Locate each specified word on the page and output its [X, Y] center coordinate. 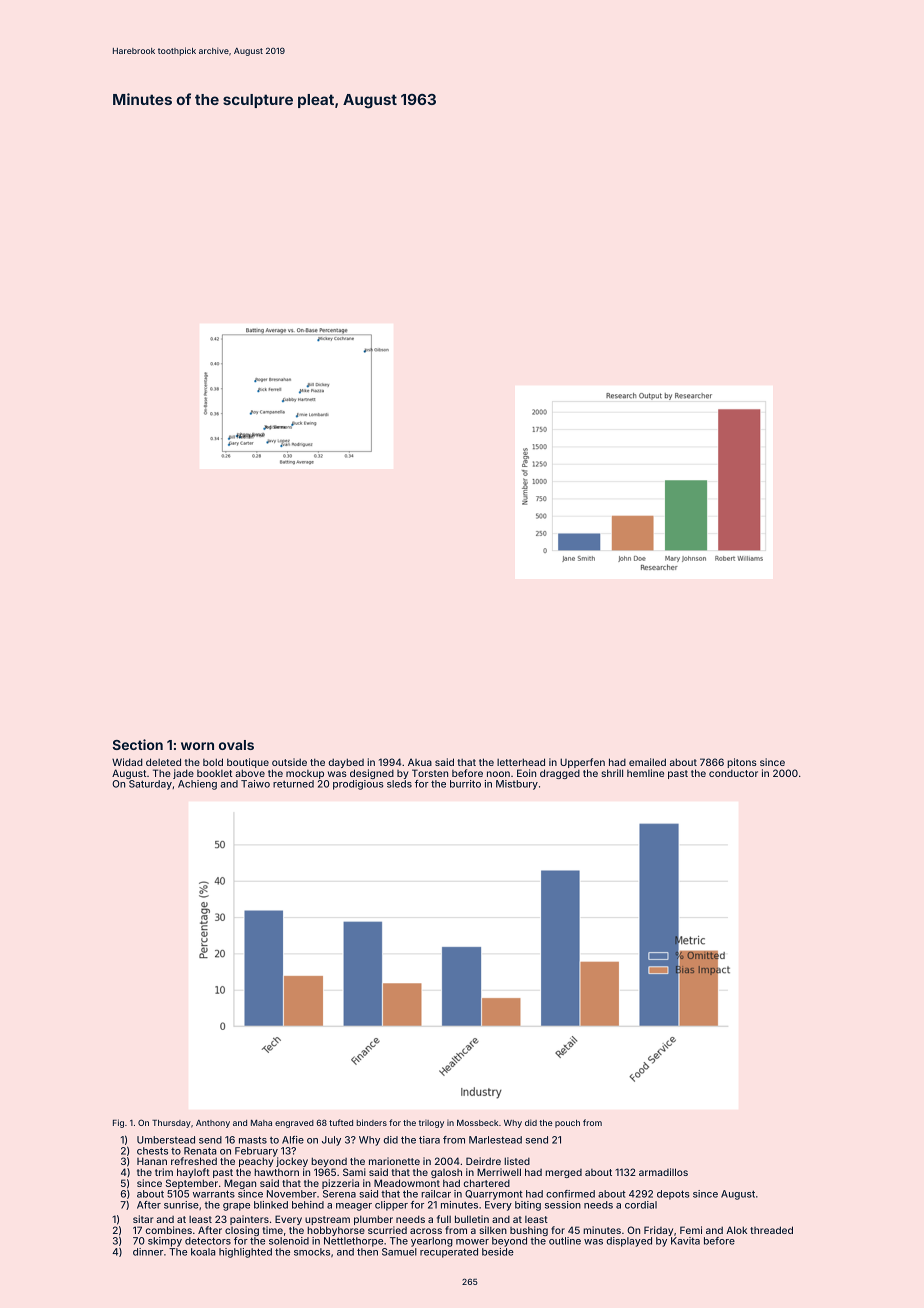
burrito [465, 784]
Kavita [685, 1241]
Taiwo [255, 784]
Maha [261, 1123]
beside [498, 1252]
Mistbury [517, 785]
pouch [567, 1124]
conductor [733, 773]
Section [138, 744]
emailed [647, 762]
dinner [148, 1252]
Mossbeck [477, 1123]
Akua [420, 762]
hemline [645, 773]
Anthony [213, 1124]
